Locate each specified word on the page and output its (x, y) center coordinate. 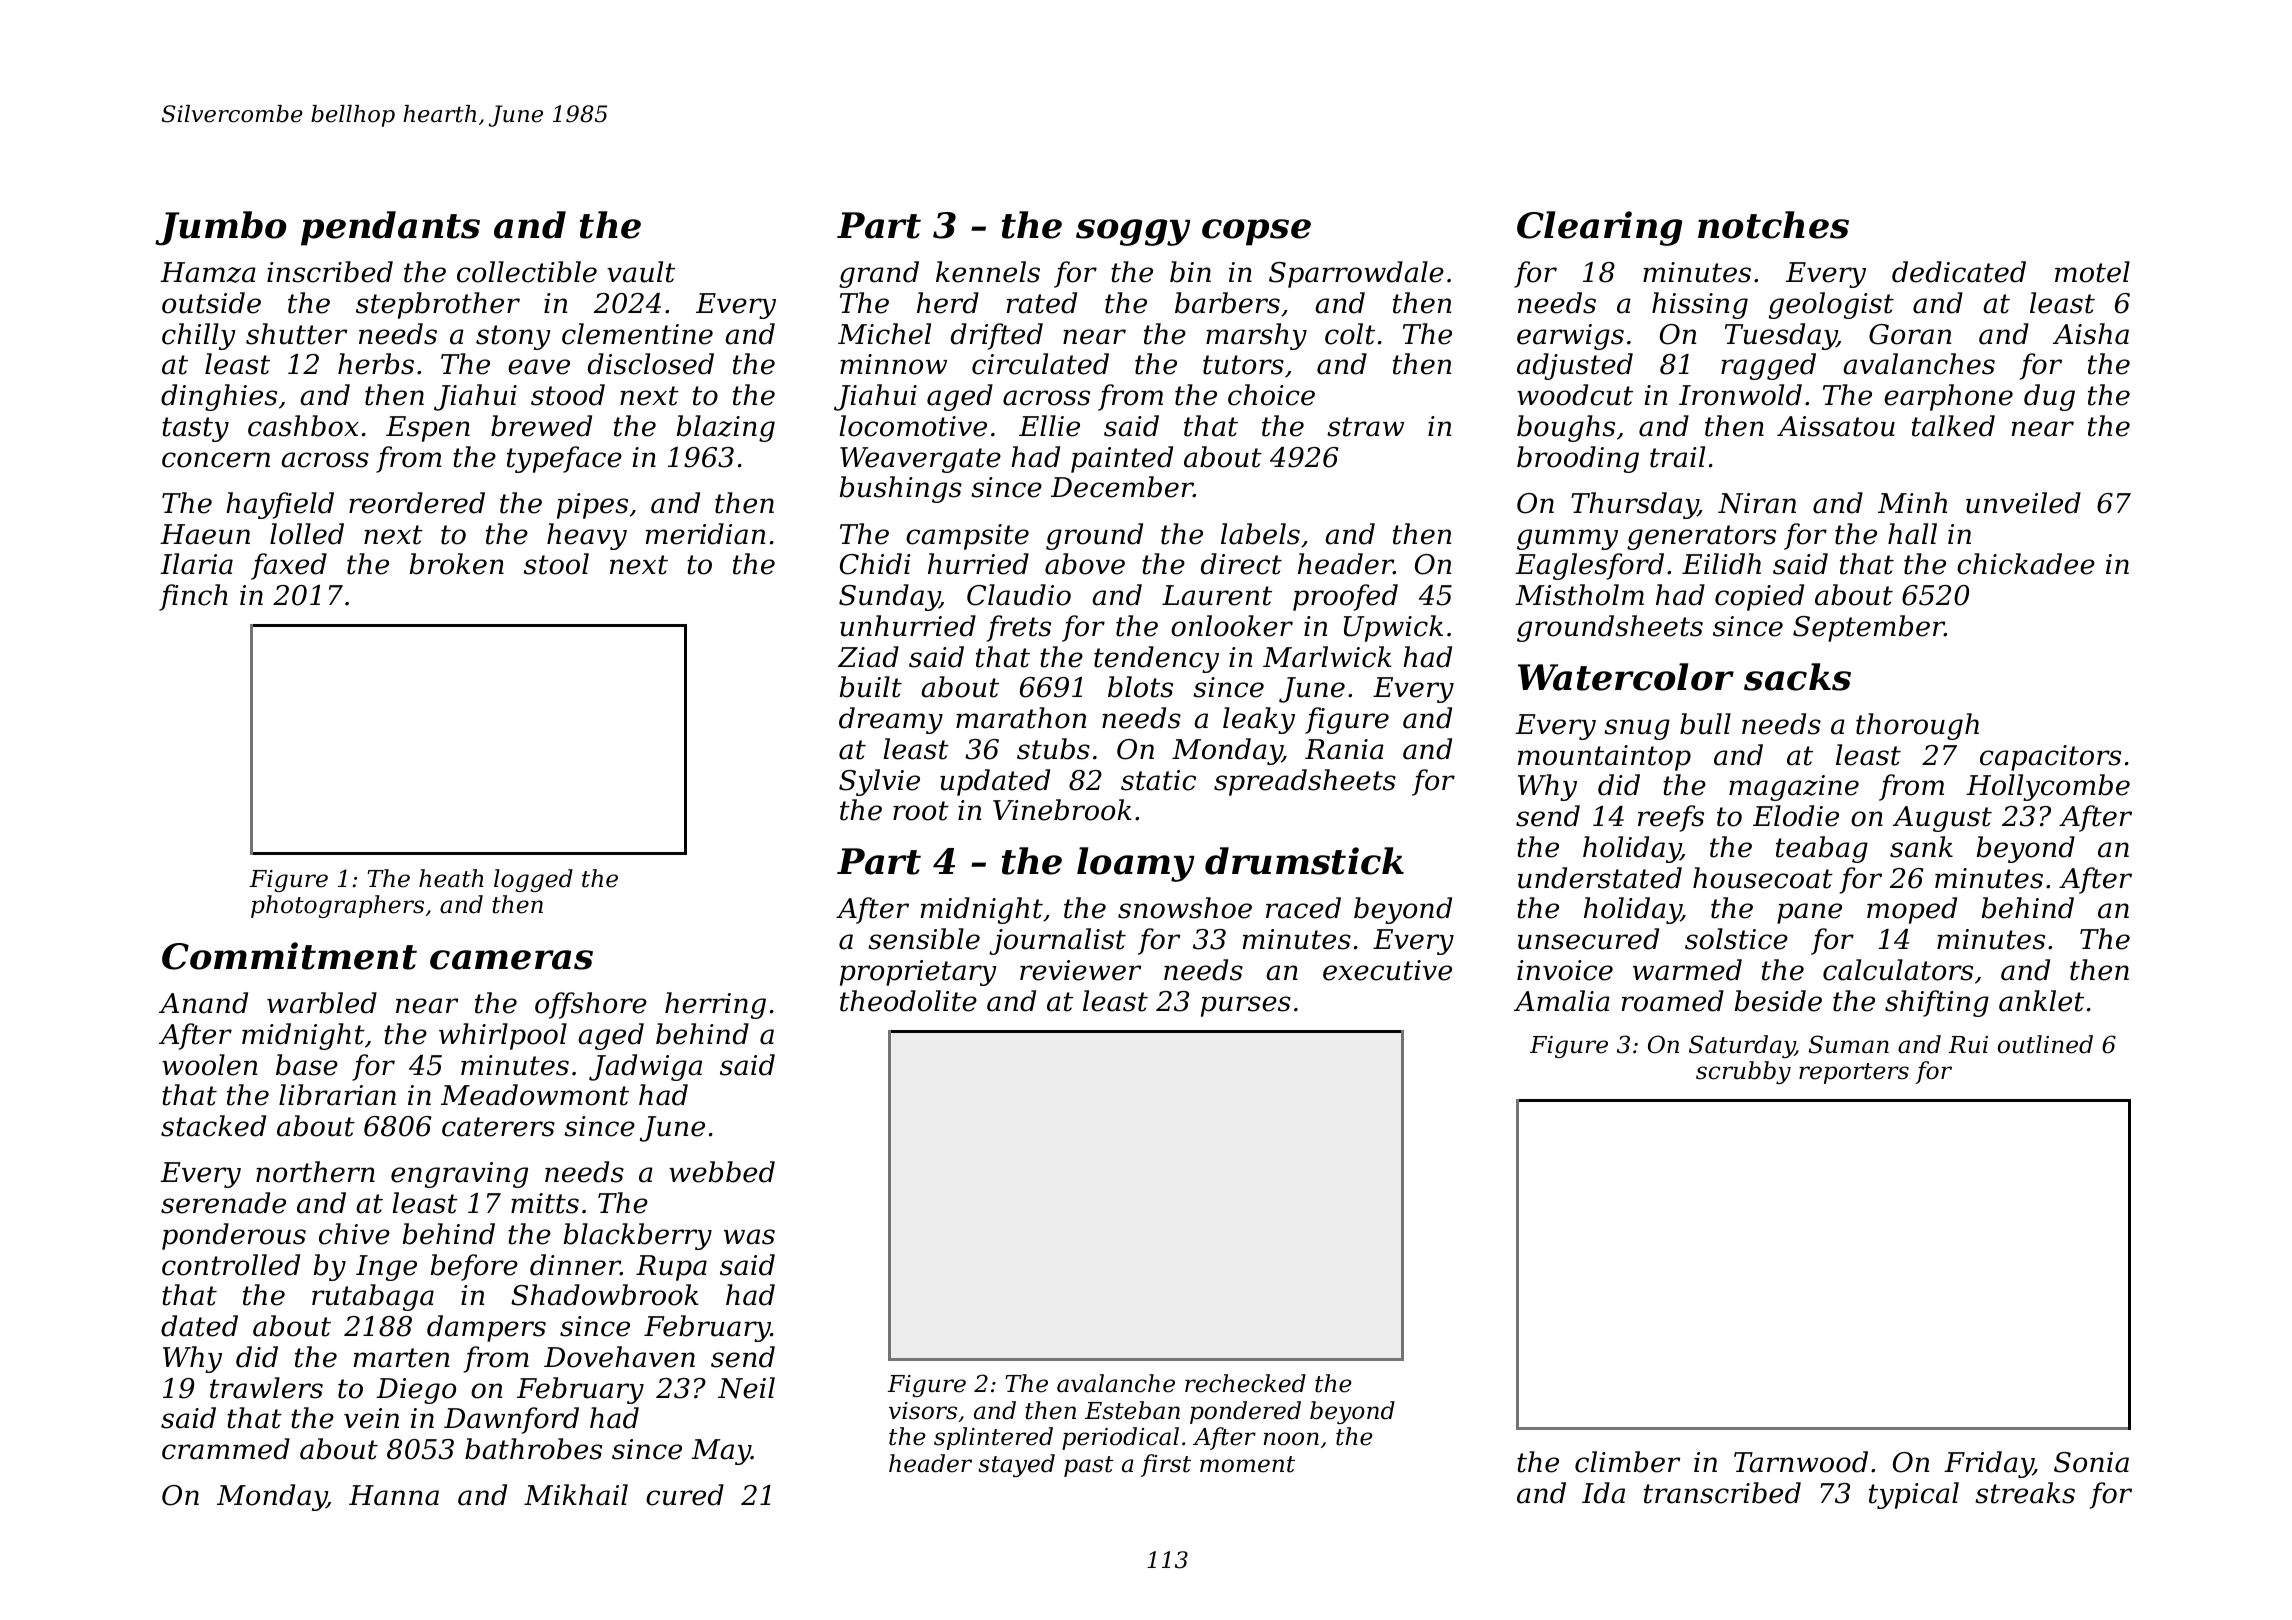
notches (1773, 225)
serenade (223, 1203)
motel (2092, 272)
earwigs (1570, 337)
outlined (2045, 1044)
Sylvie (879, 782)
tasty (195, 429)
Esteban (1132, 1410)
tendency (1156, 659)
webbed (722, 1172)
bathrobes (533, 1449)
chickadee (2026, 564)
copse (1256, 232)
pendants (390, 228)
